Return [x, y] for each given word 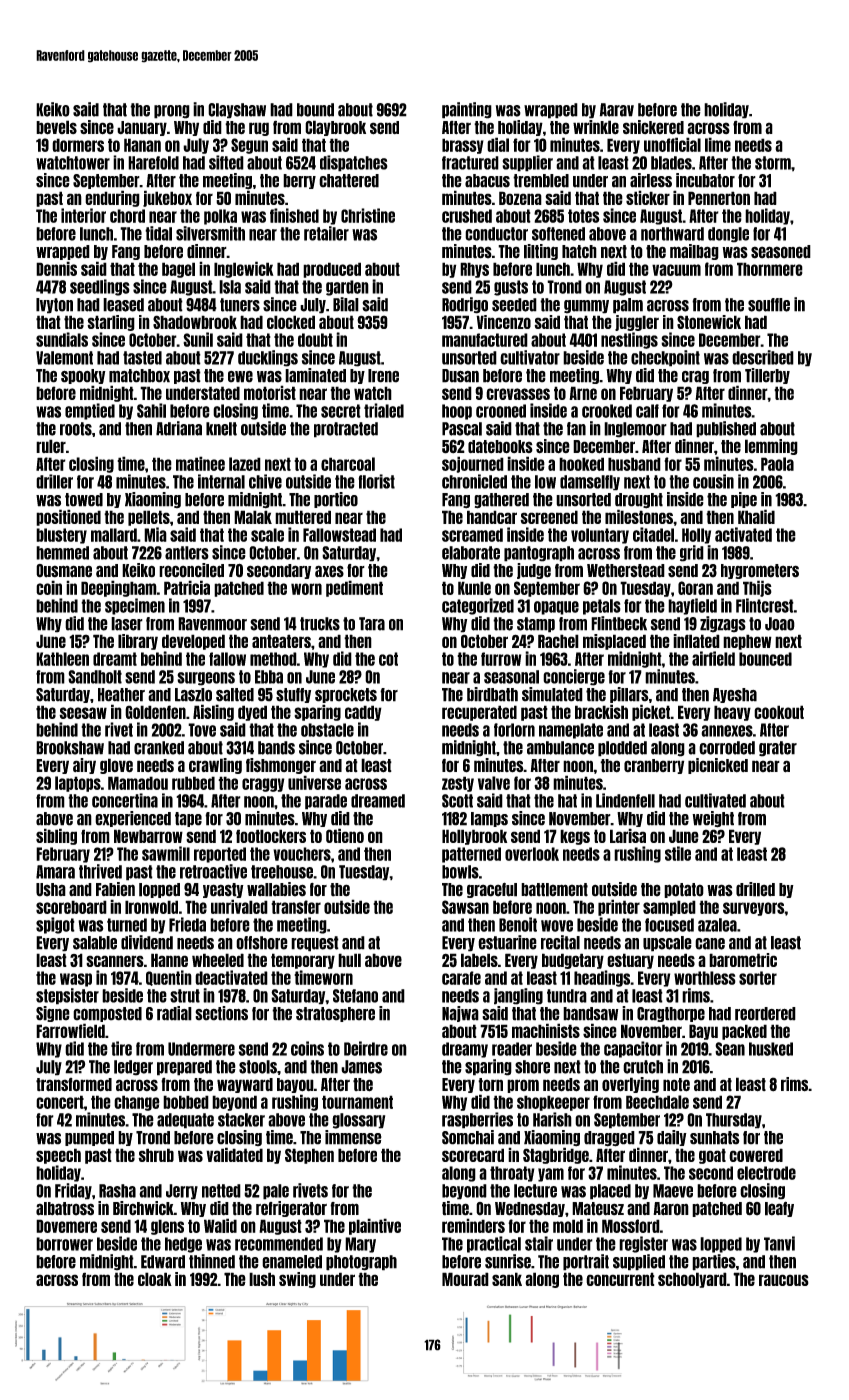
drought [639, 501]
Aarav [617, 110]
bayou [295, 1085]
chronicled [474, 481]
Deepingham [119, 588]
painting [467, 110]
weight [713, 819]
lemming [771, 447]
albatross [65, 1209]
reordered [765, 1014]
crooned [501, 411]
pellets [149, 518]
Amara [55, 872]
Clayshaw [237, 111]
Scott [457, 801]
